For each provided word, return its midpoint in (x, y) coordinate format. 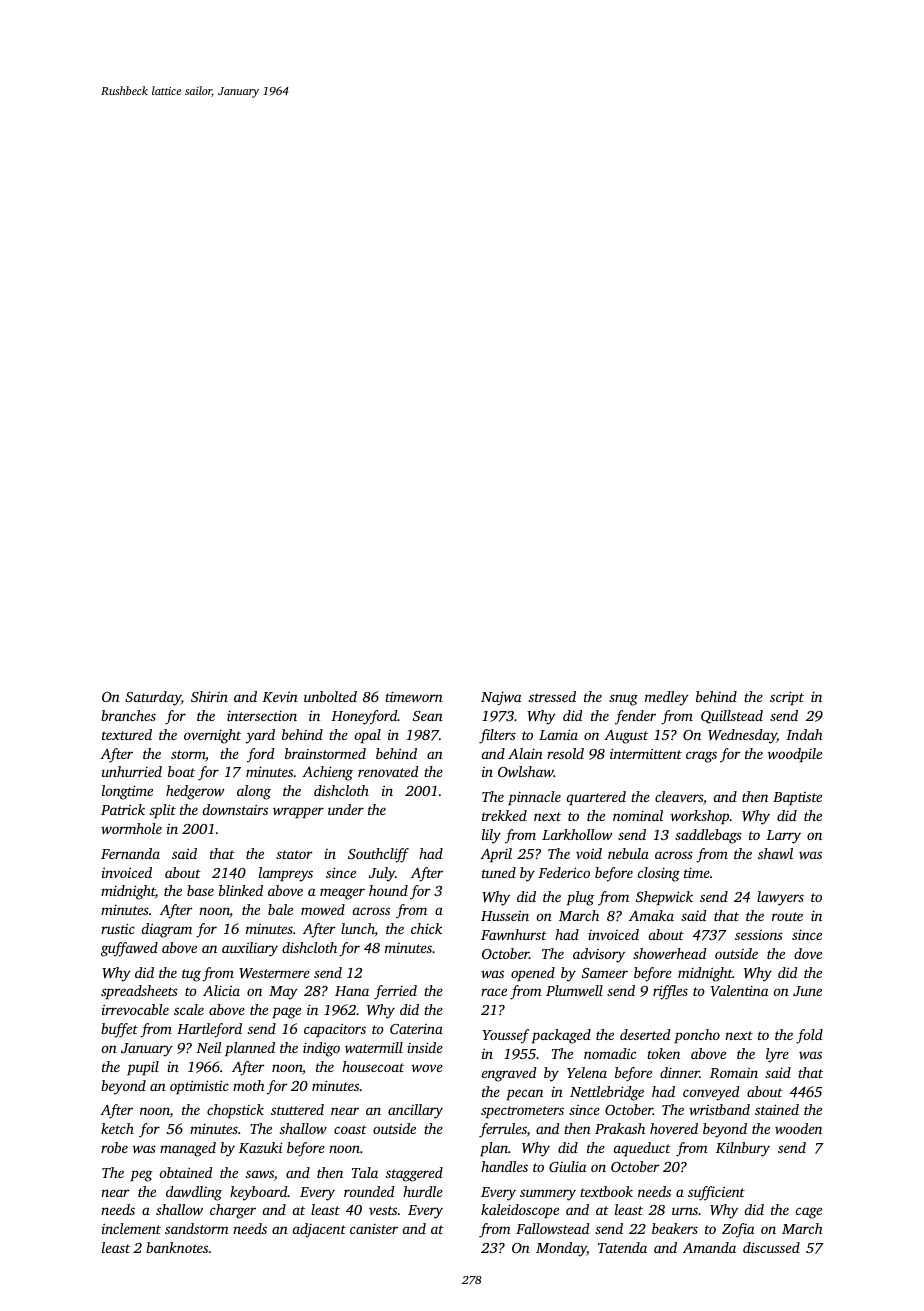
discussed (771, 1247)
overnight (212, 736)
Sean (428, 716)
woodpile (795, 755)
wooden (798, 1128)
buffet (119, 1030)
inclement (131, 1228)
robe (114, 1147)
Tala (365, 1172)
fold (809, 1036)
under (346, 809)
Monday (561, 1249)
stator (294, 854)
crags (701, 757)
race (494, 992)
